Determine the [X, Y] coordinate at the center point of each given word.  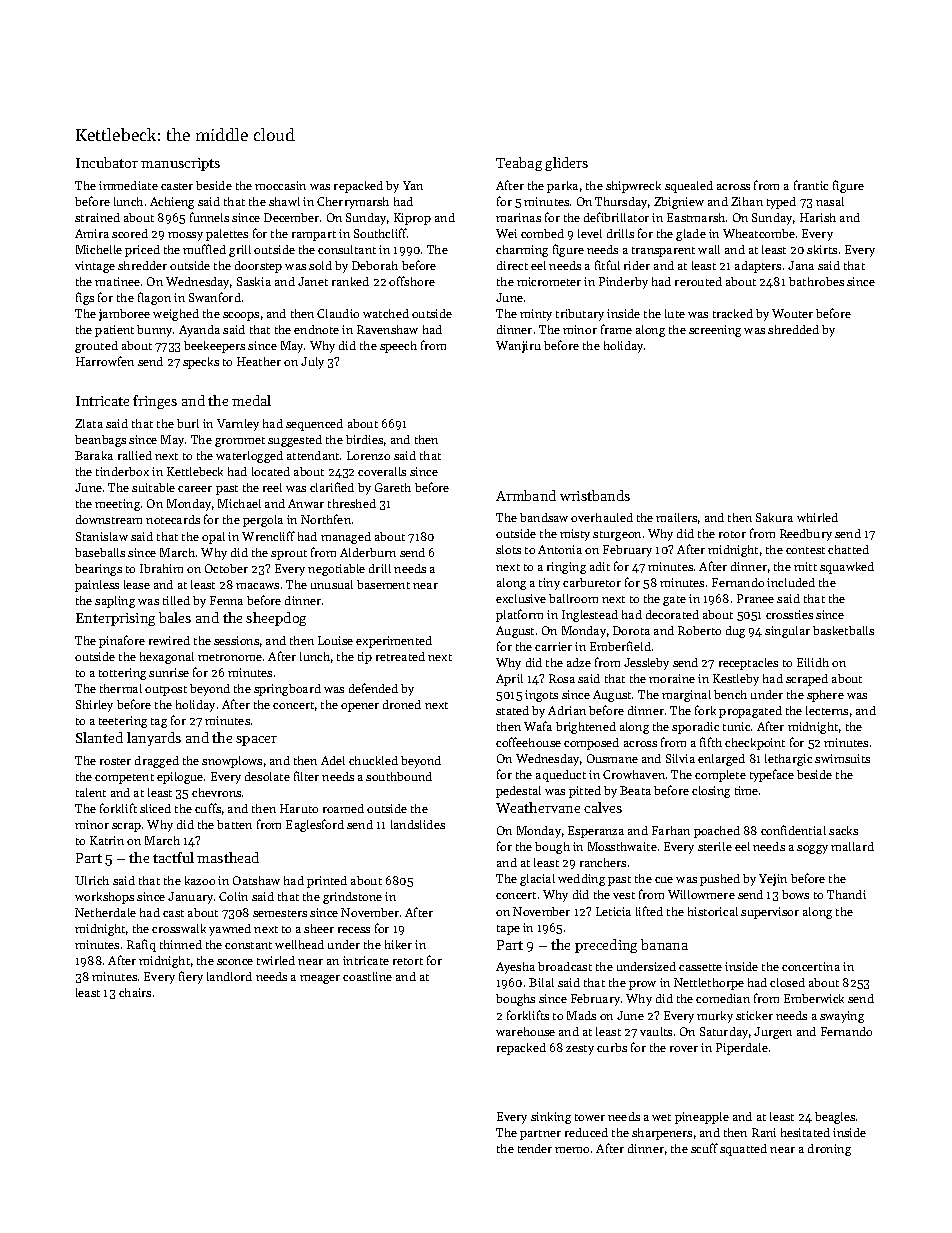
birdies [364, 439]
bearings [98, 570]
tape [508, 930]
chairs [135, 992]
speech [398, 347]
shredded [793, 329]
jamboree [124, 315]
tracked [733, 313]
